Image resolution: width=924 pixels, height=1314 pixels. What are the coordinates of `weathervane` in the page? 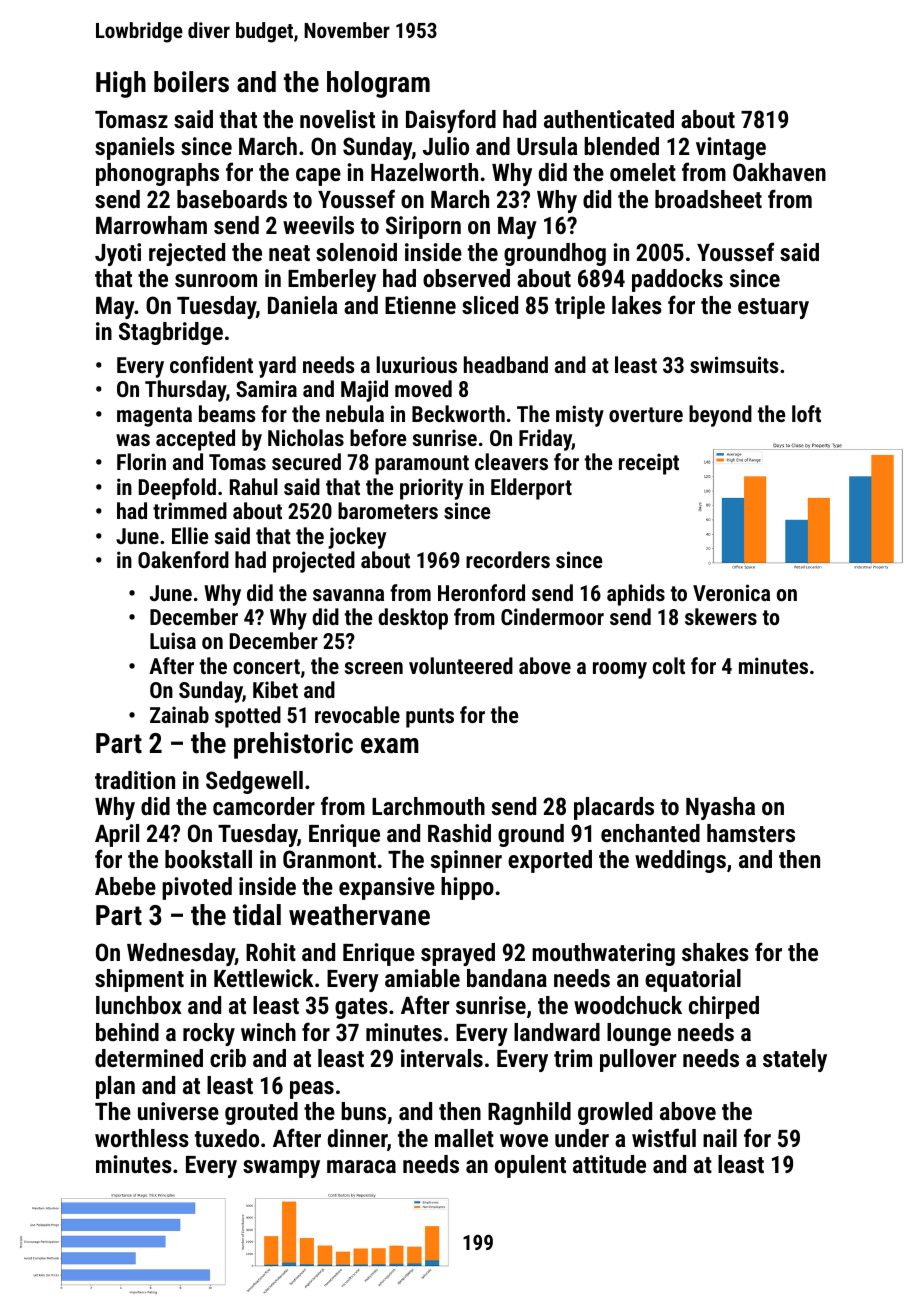 It's located at (359, 915).
